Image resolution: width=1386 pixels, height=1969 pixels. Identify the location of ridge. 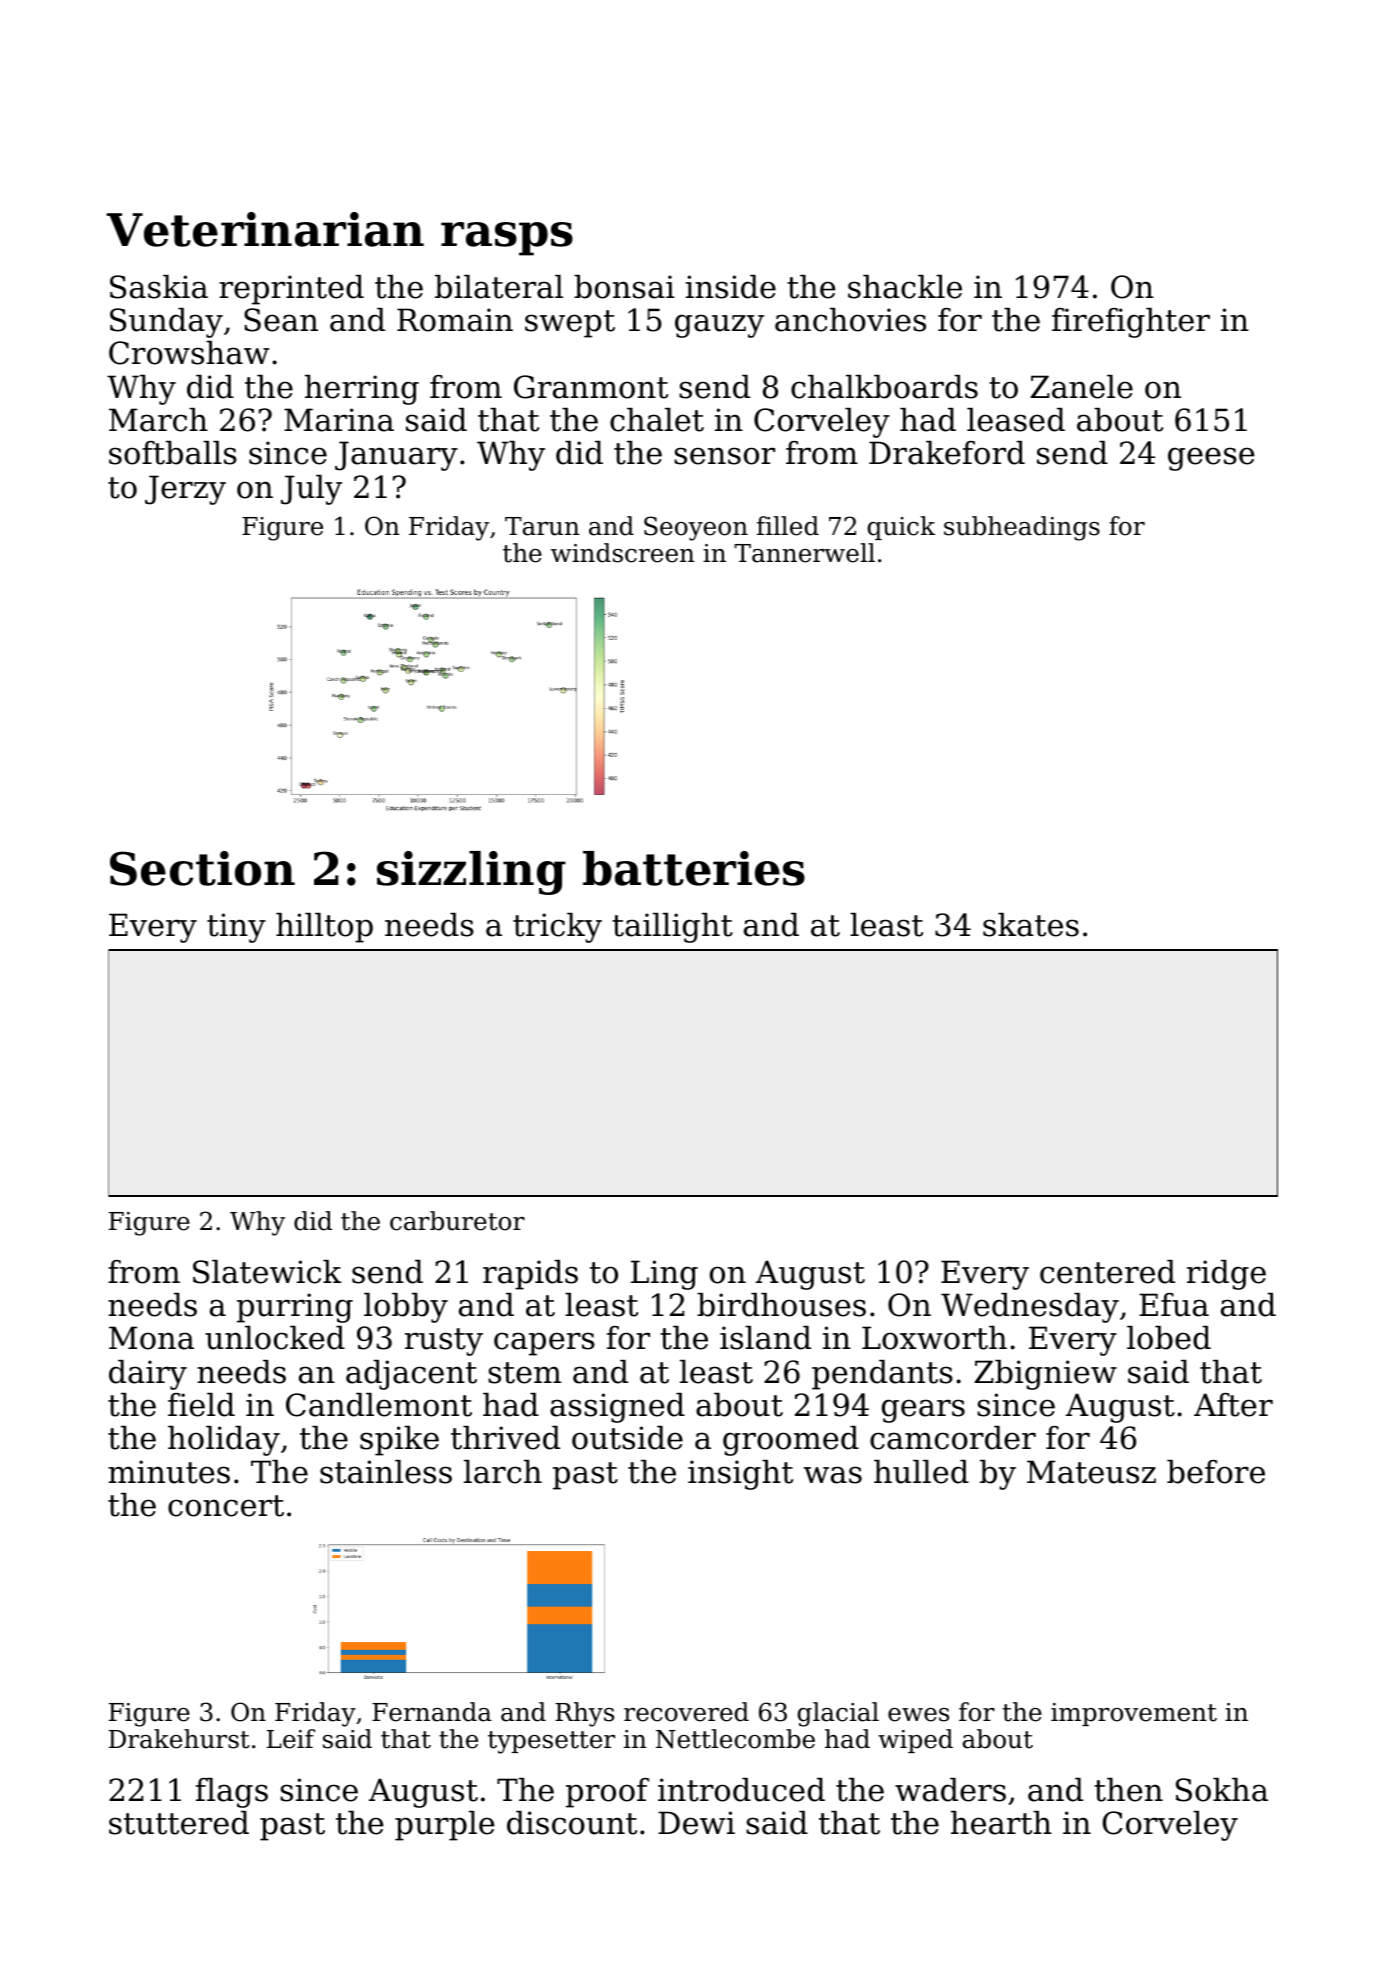
(1226, 1275).
